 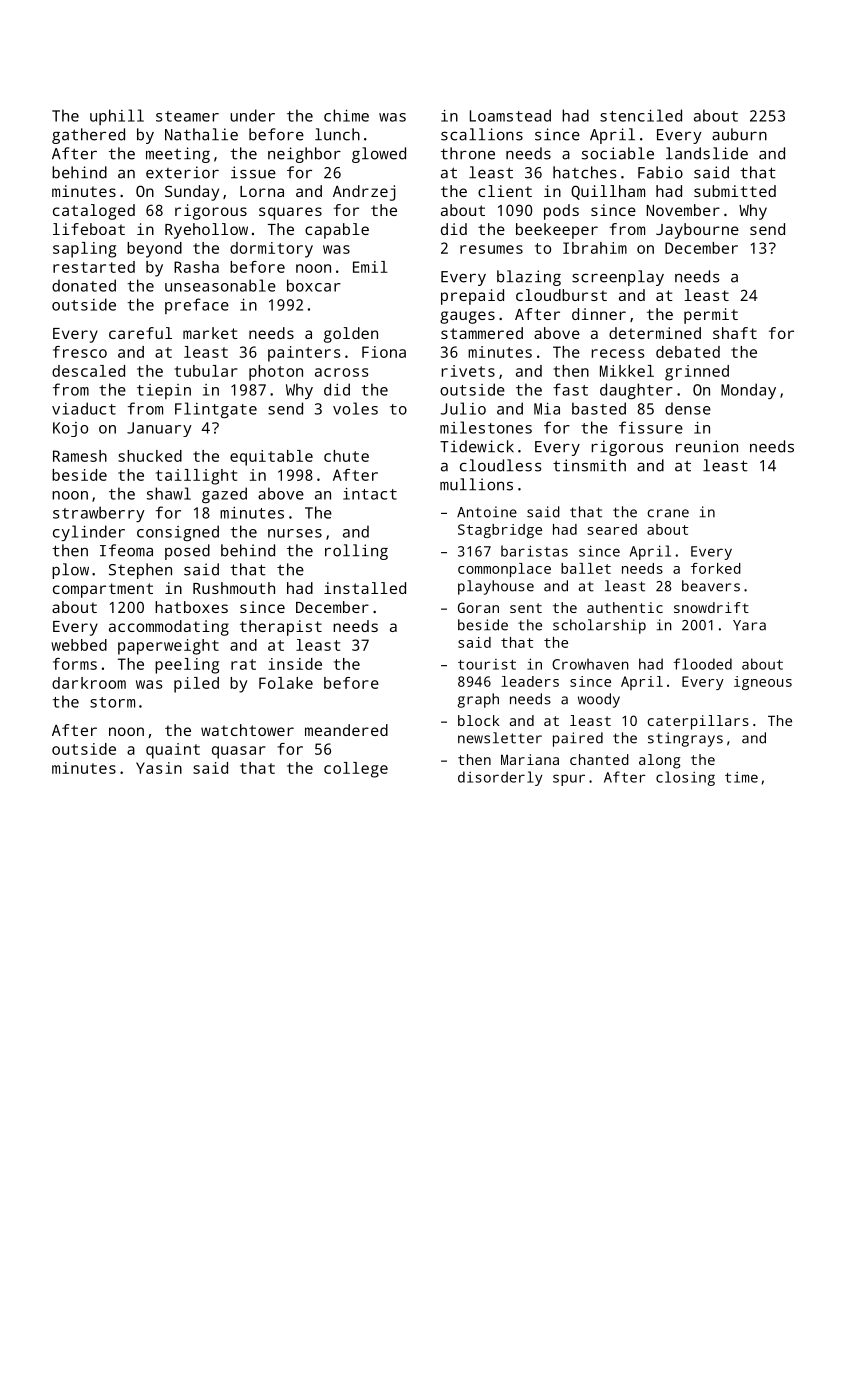 What do you see at coordinates (94, 212) in the document?
I see `cataloged` at bounding box center [94, 212].
